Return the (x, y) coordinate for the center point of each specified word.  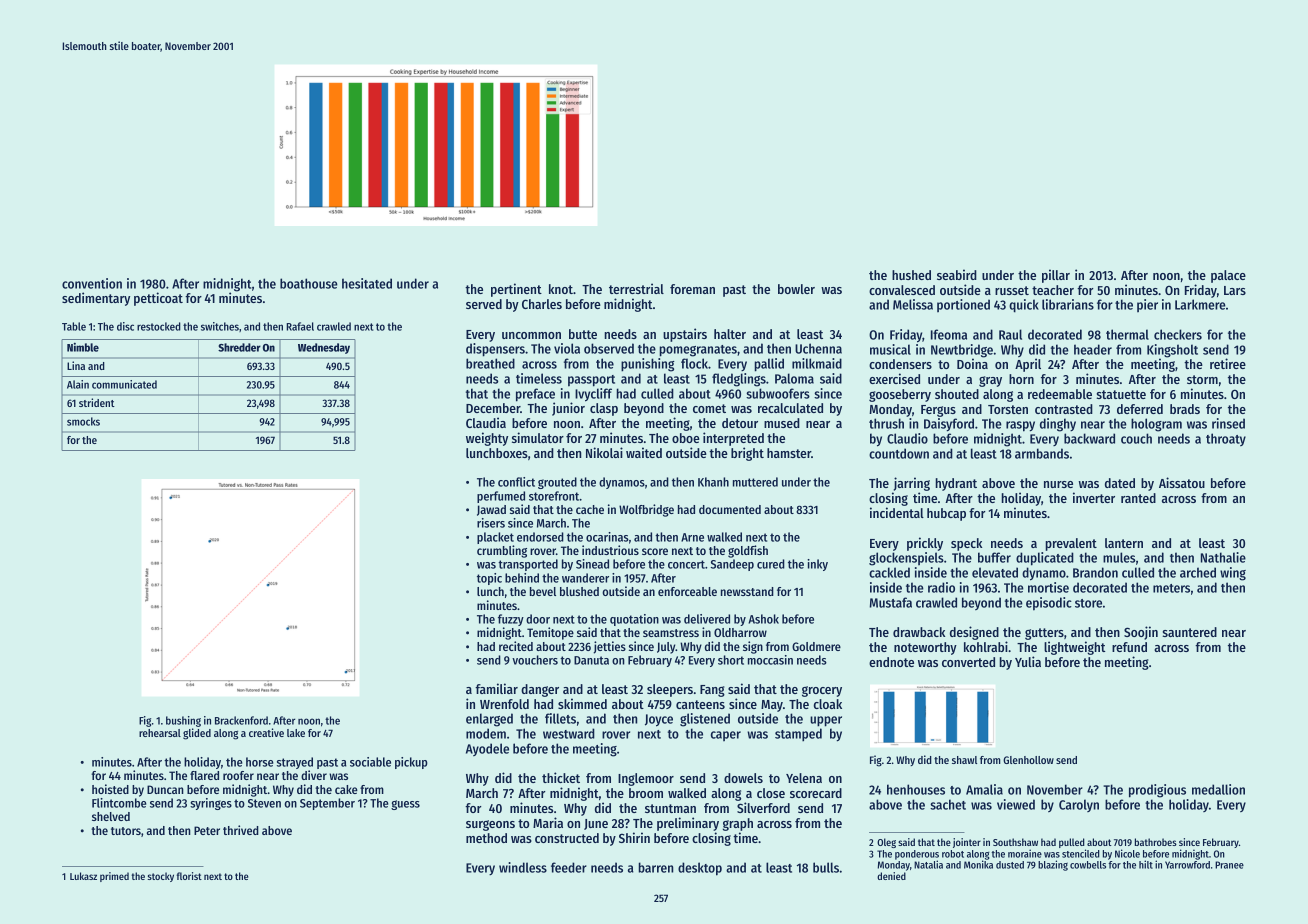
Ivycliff (593, 395)
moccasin (770, 660)
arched (1198, 572)
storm (1202, 379)
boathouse (309, 283)
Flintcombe (119, 803)
